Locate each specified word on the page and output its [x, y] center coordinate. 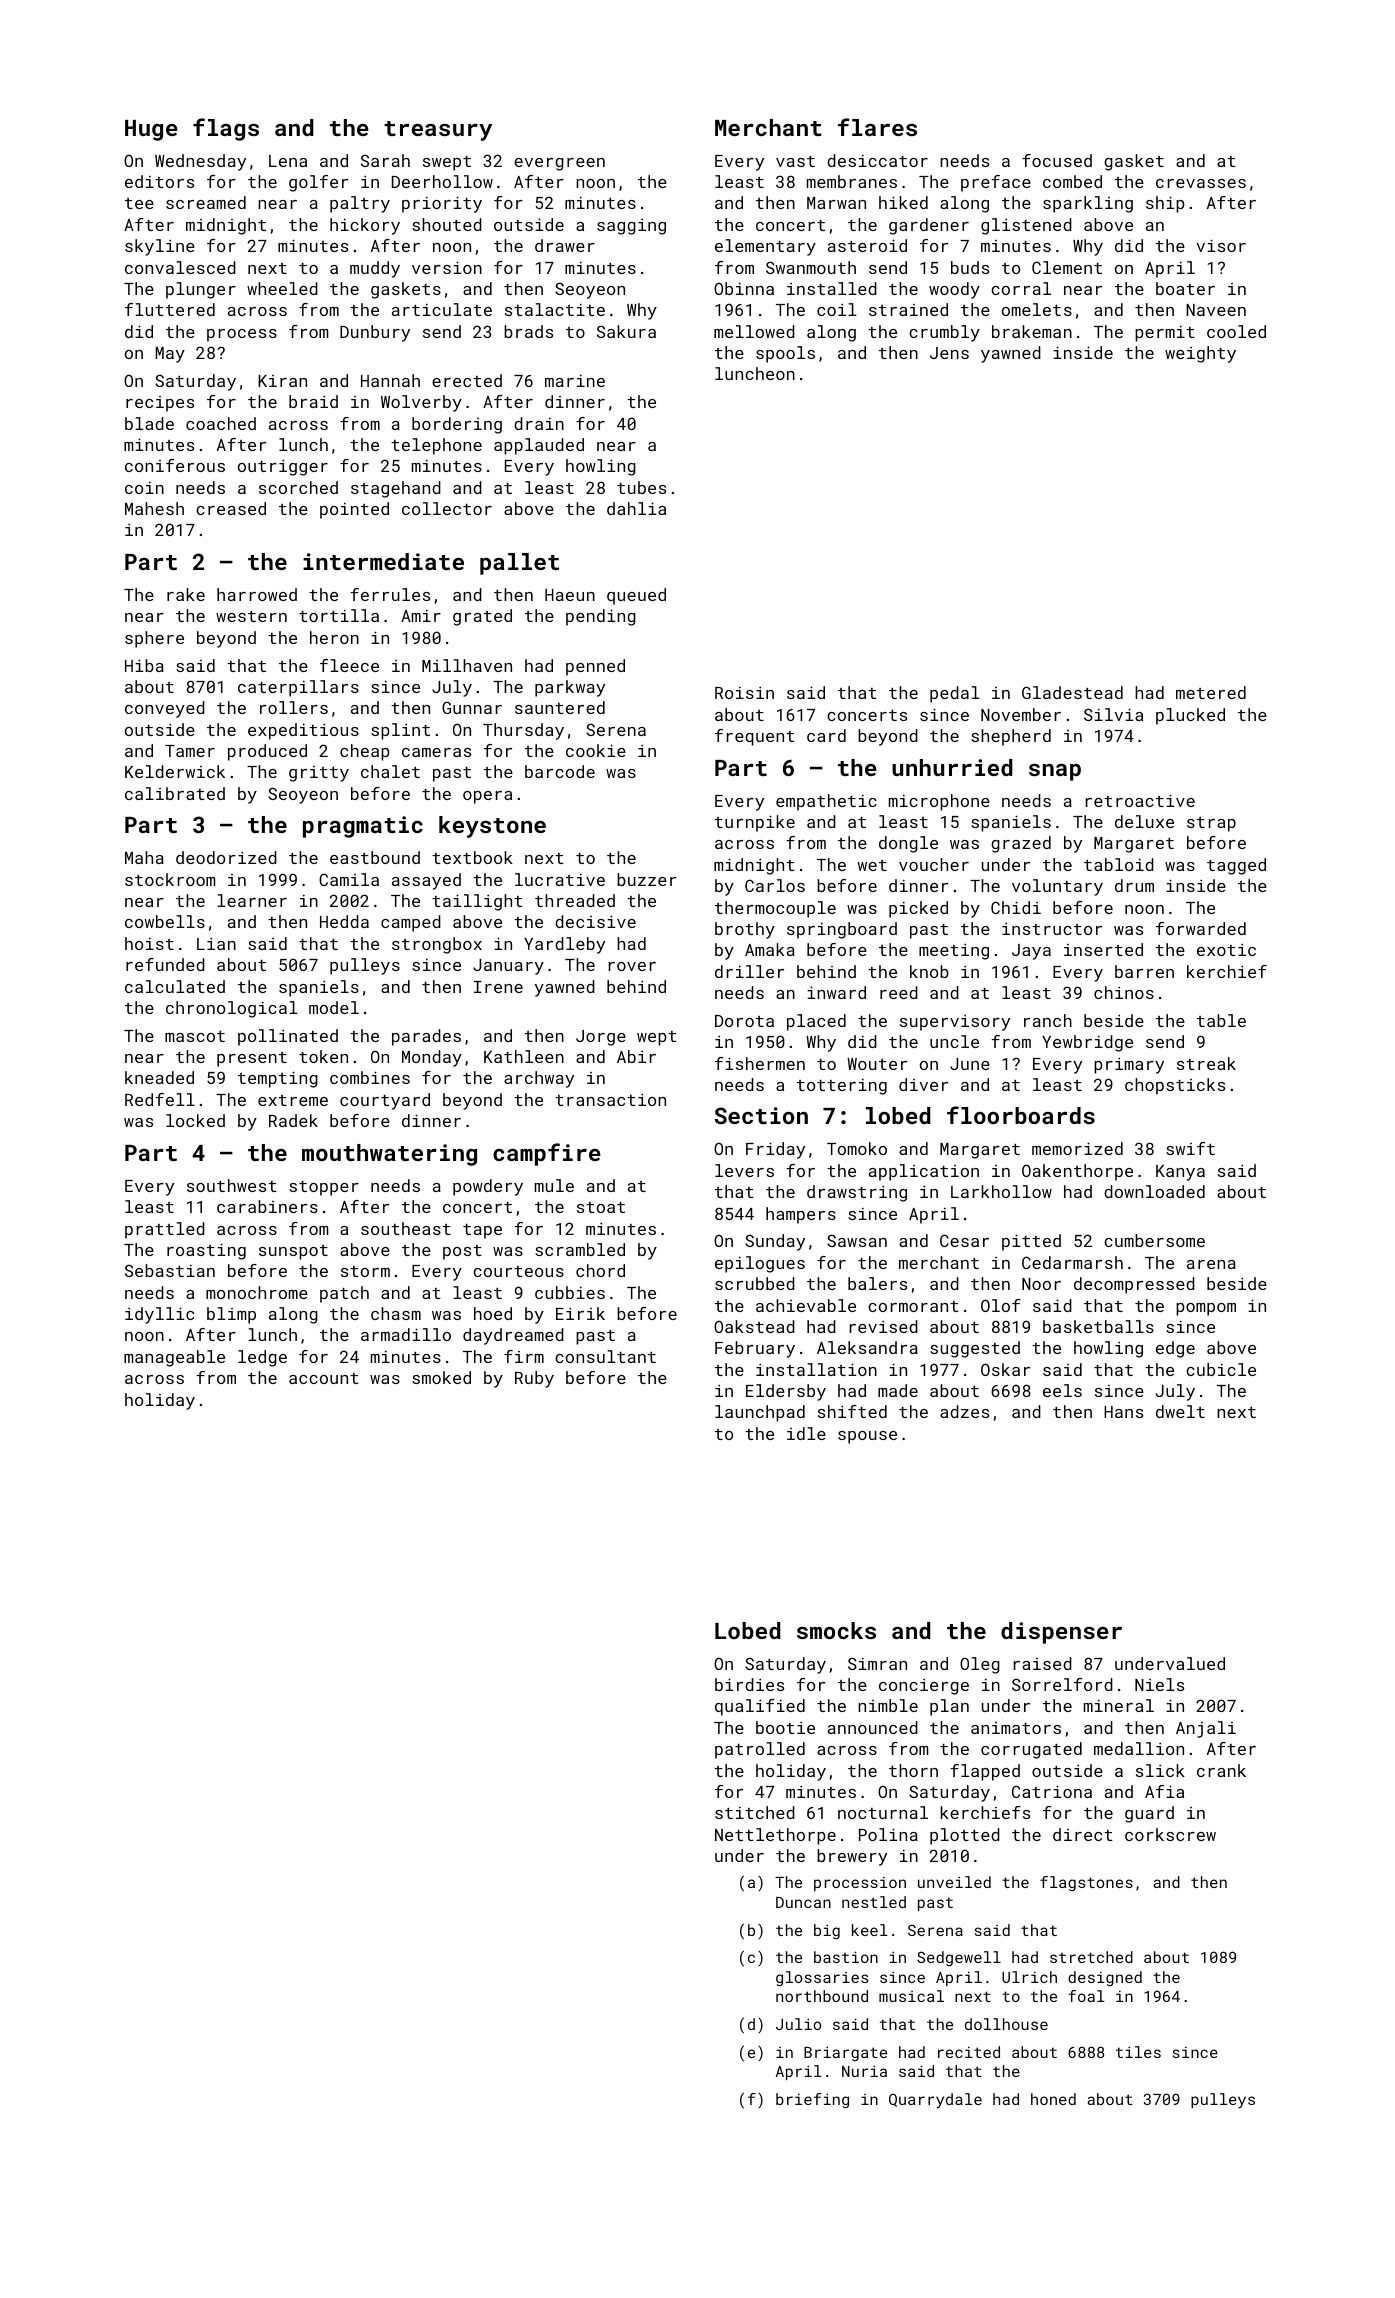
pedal [954, 694]
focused [1057, 160]
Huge [151, 130]
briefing [812, 2100]
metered [1211, 692]
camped [411, 923]
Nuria [864, 2071]
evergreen [559, 164]
